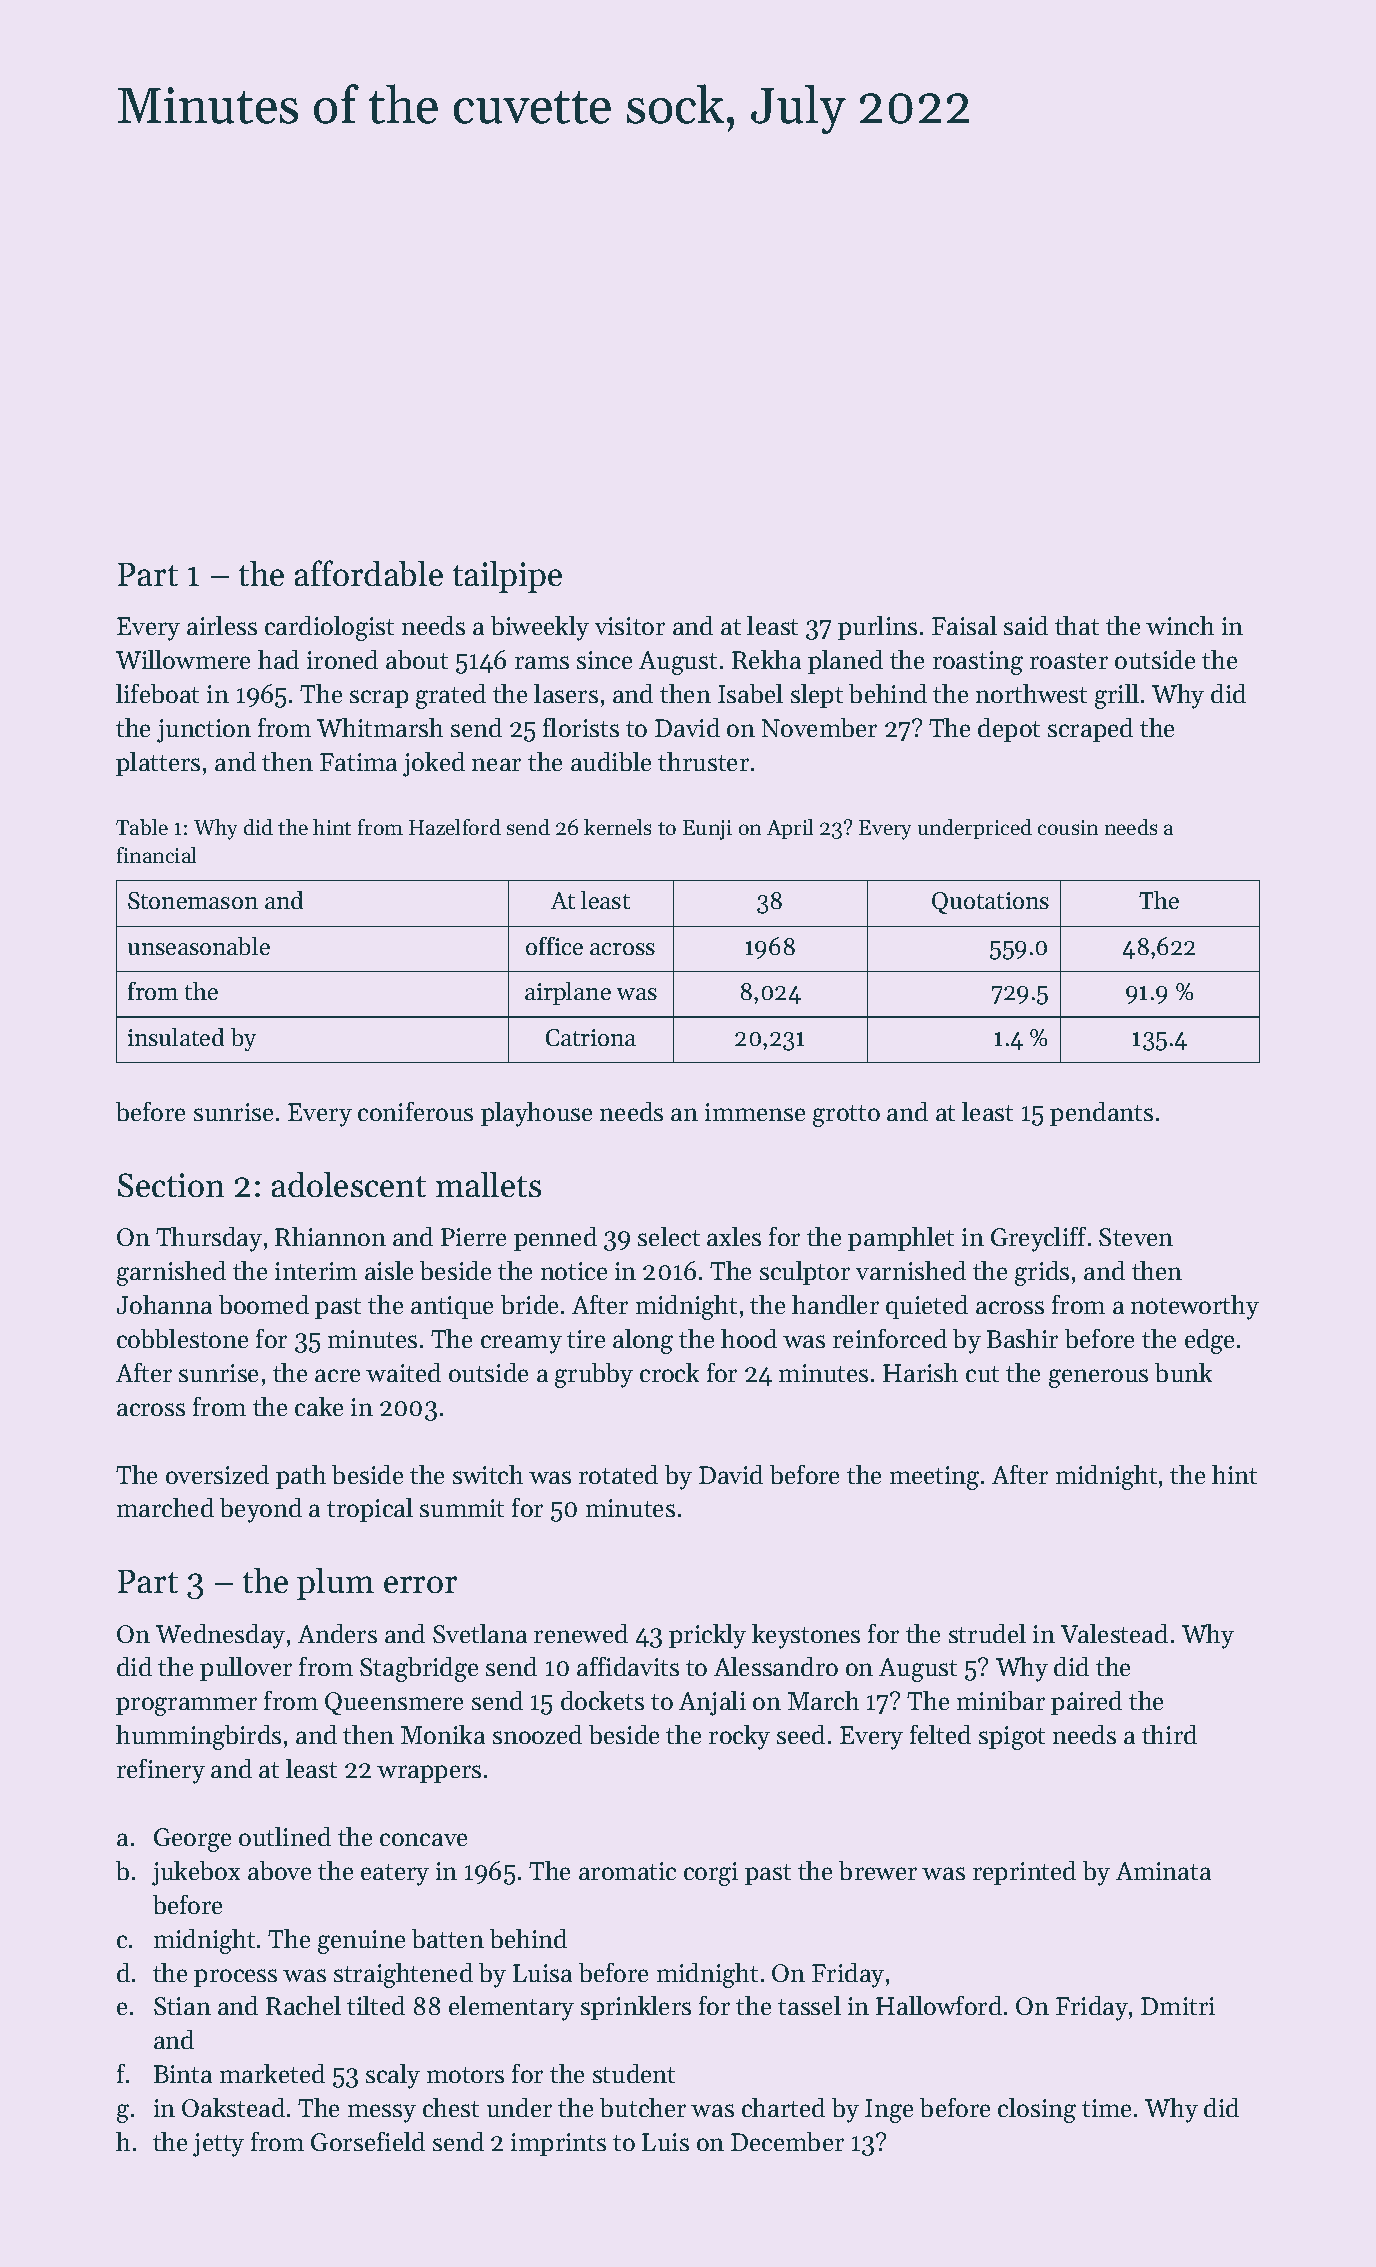 The height and width of the screenshot is (2267, 1376). Describe the element at coordinates (319, 1406) in the screenshot. I see `cake` at that location.
